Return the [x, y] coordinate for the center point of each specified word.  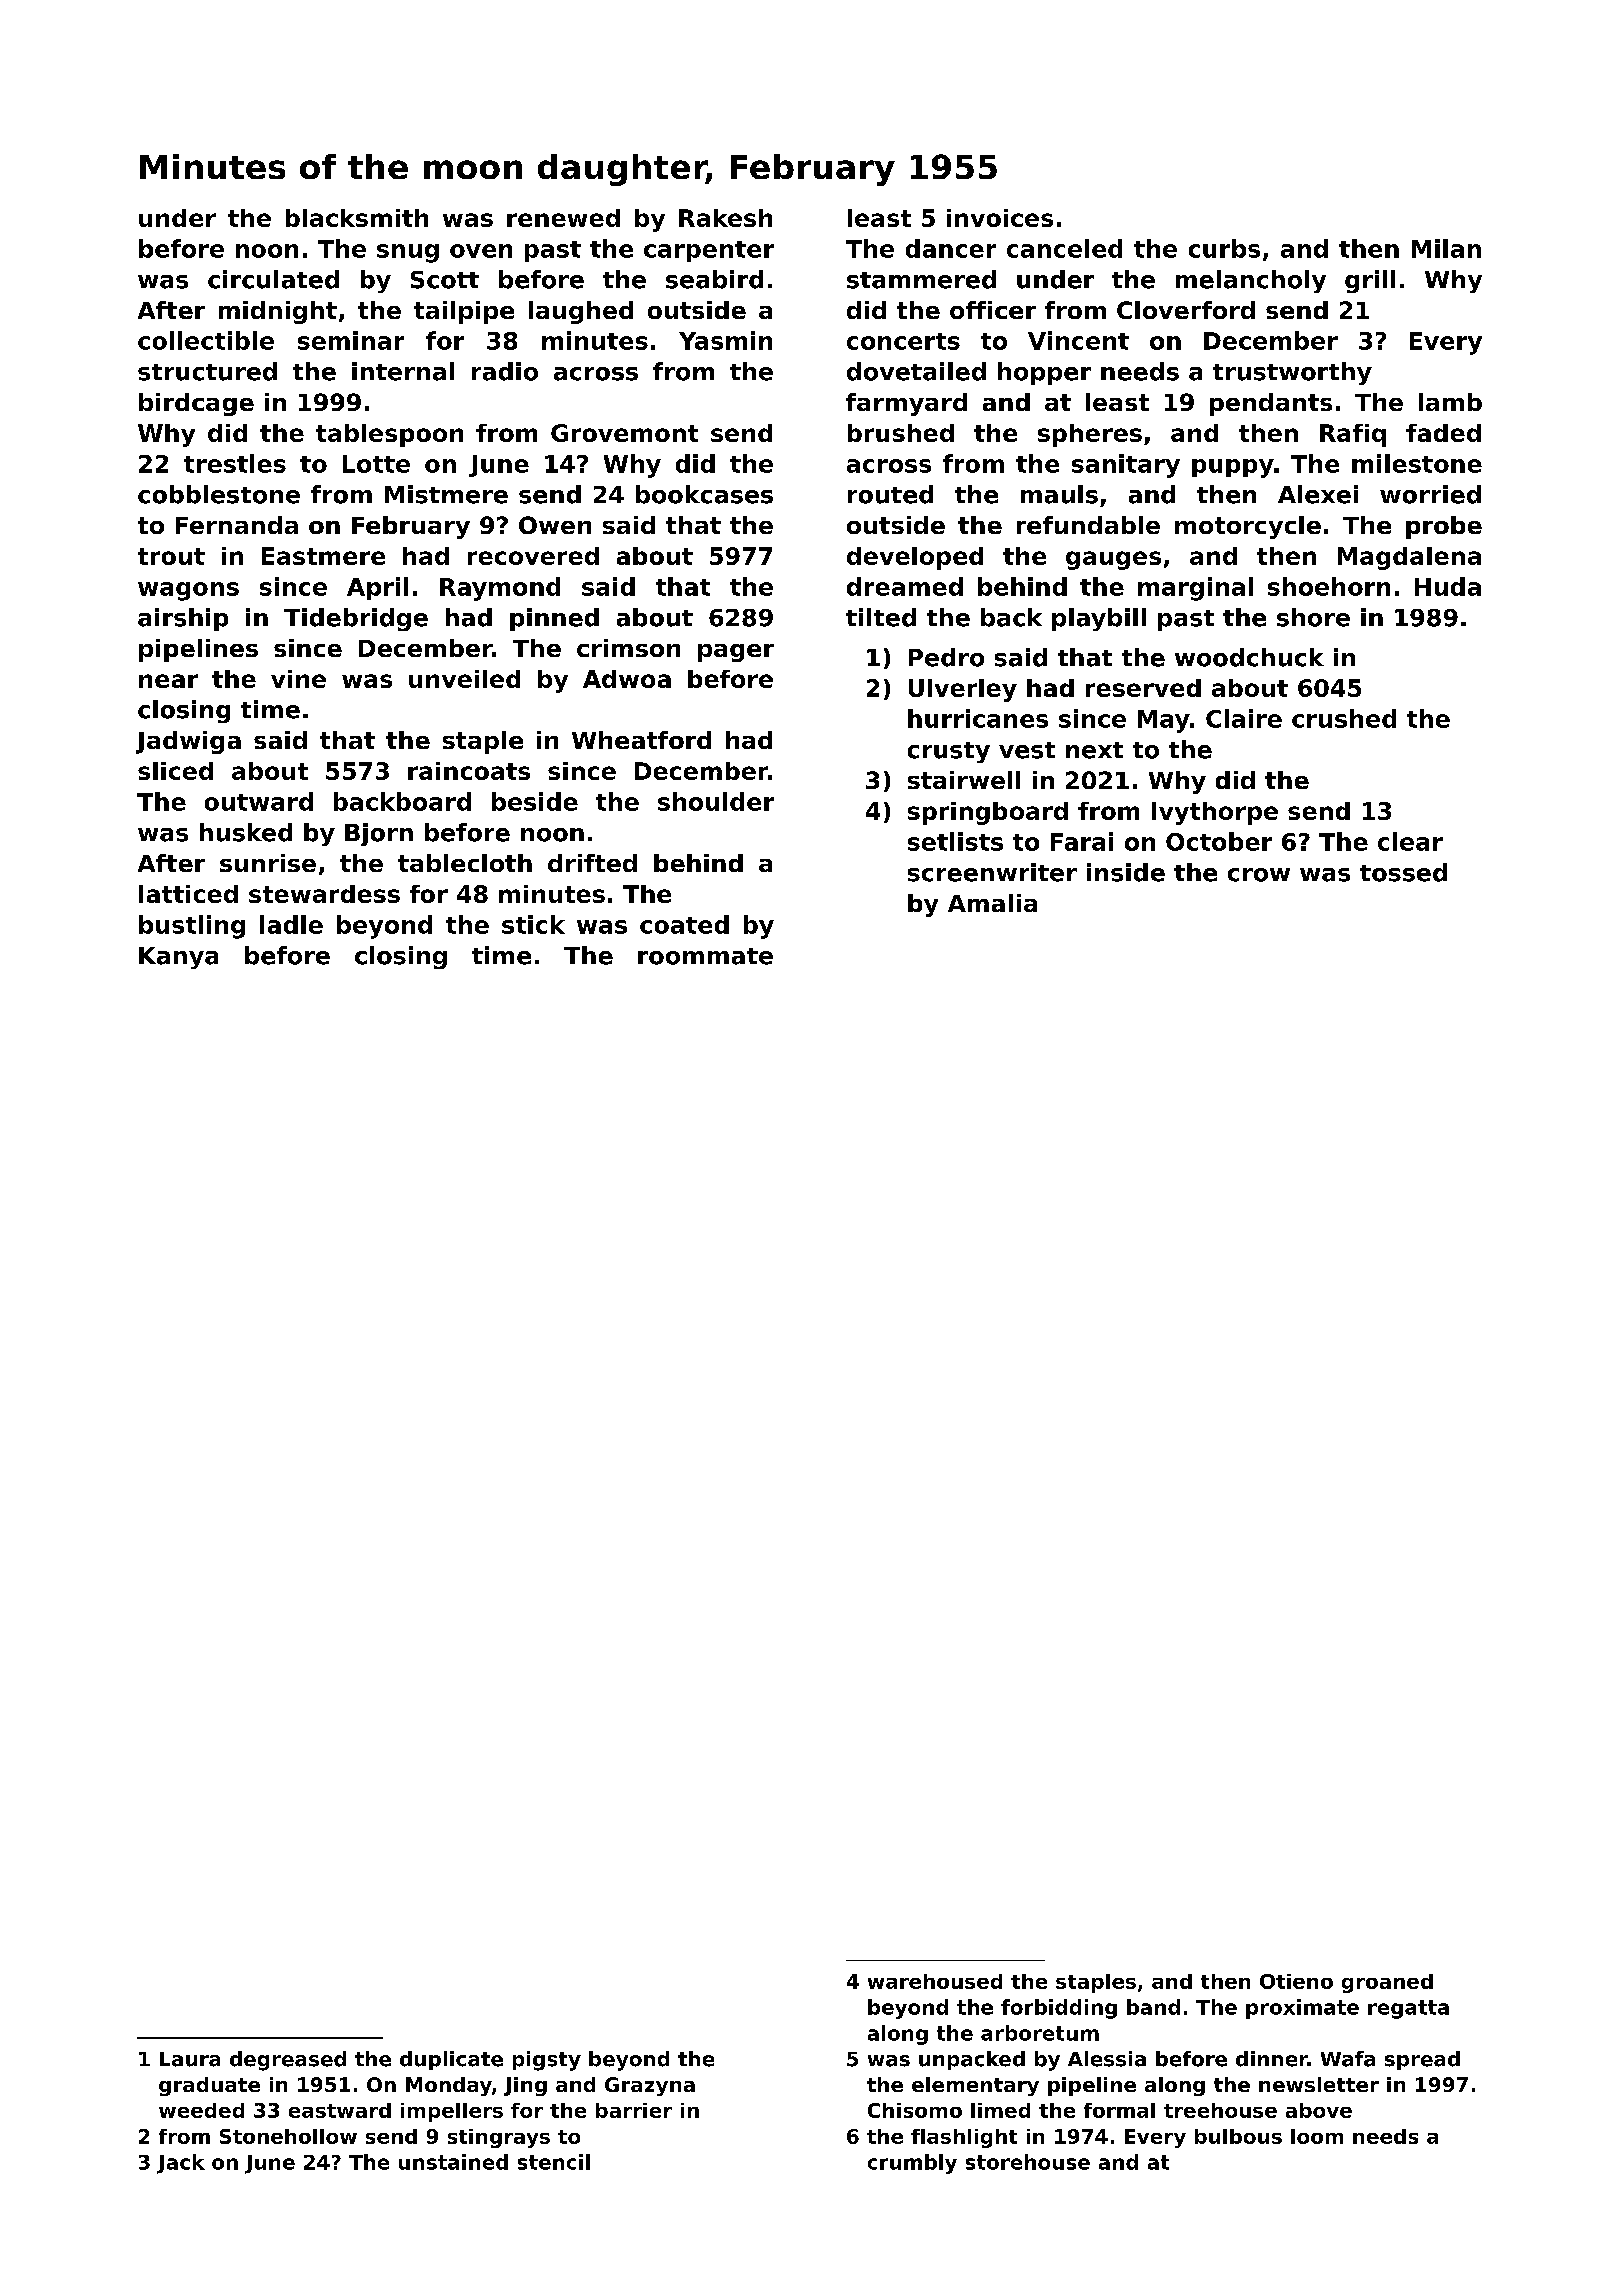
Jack [181, 2164]
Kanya [178, 958]
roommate [705, 956]
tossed [1403, 872]
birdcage [196, 404]
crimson [628, 648]
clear [1410, 841]
